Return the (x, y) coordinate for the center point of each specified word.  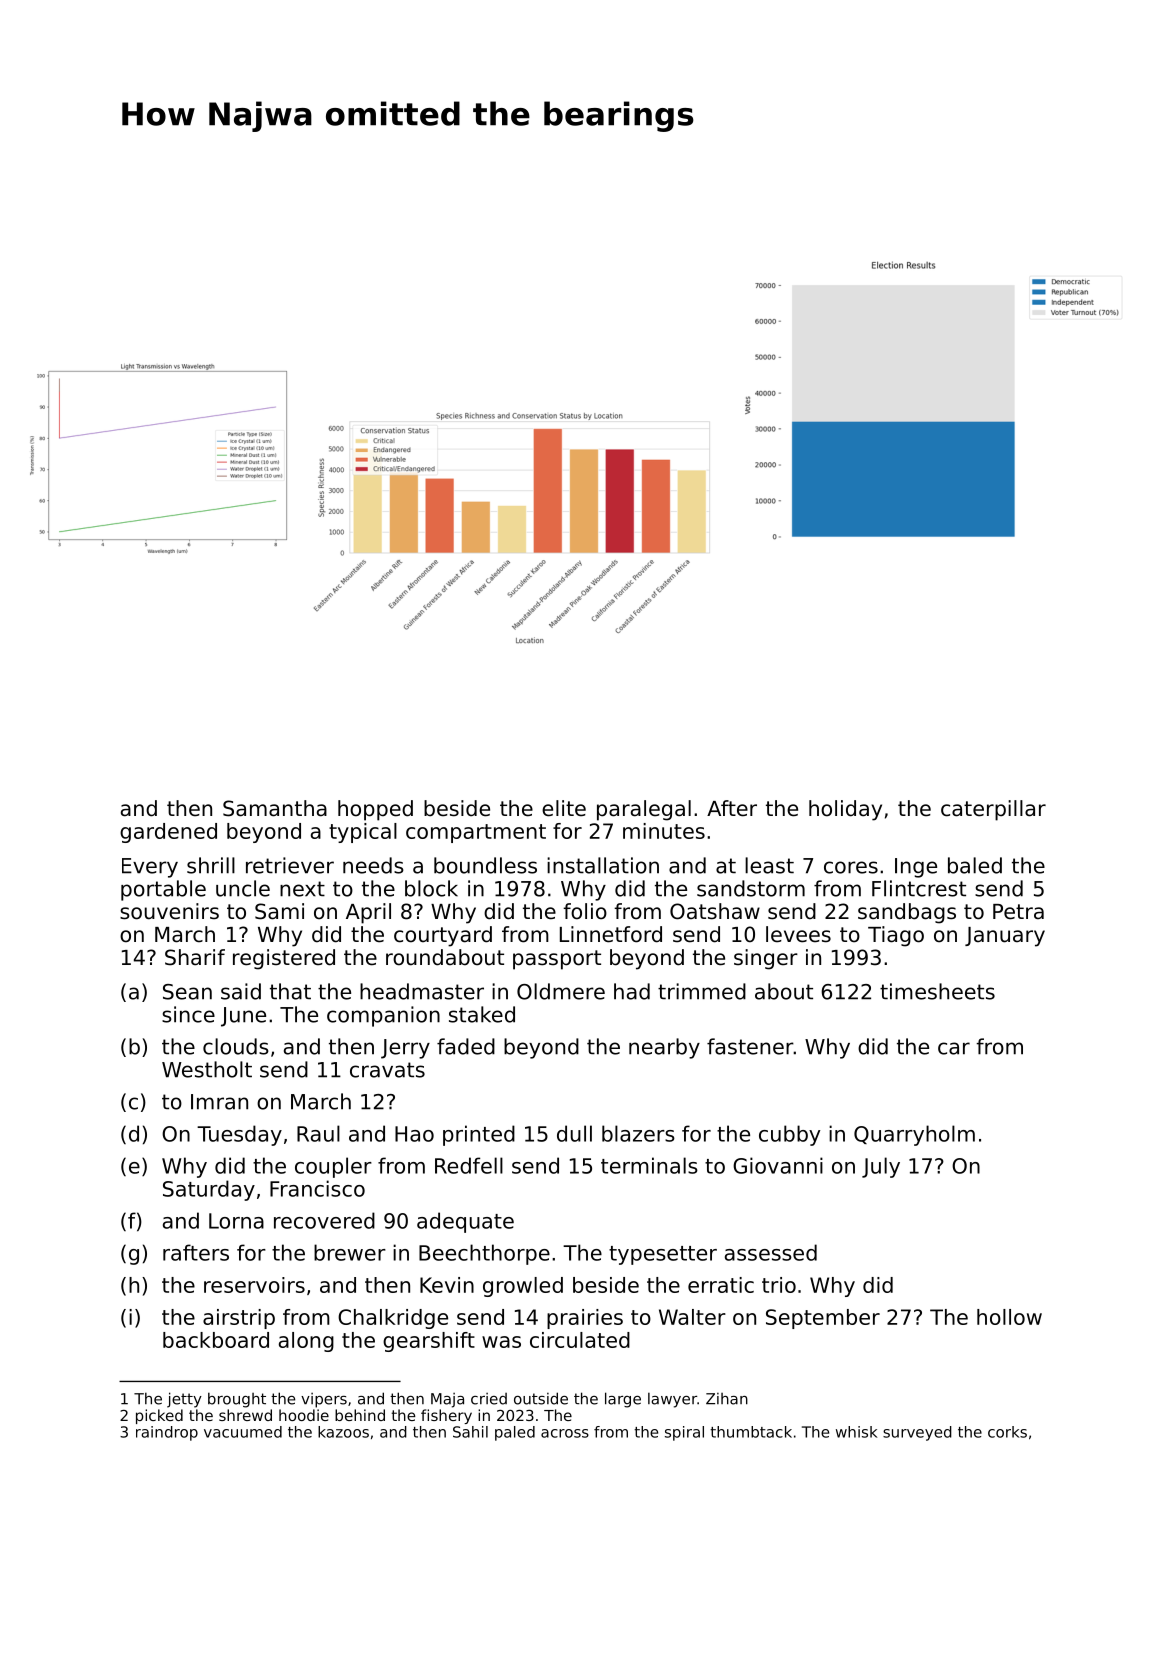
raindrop (167, 1433)
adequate (465, 1222)
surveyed (917, 1433)
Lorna (236, 1221)
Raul (318, 1133)
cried (489, 1399)
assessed (771, 1252)
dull (574, 1133)
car (954, 1048)
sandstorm (751, 888)
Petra (1018, 912)
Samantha (275, 808)
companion (383, 1016)
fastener (750, 1046)
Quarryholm (914, 1135)
